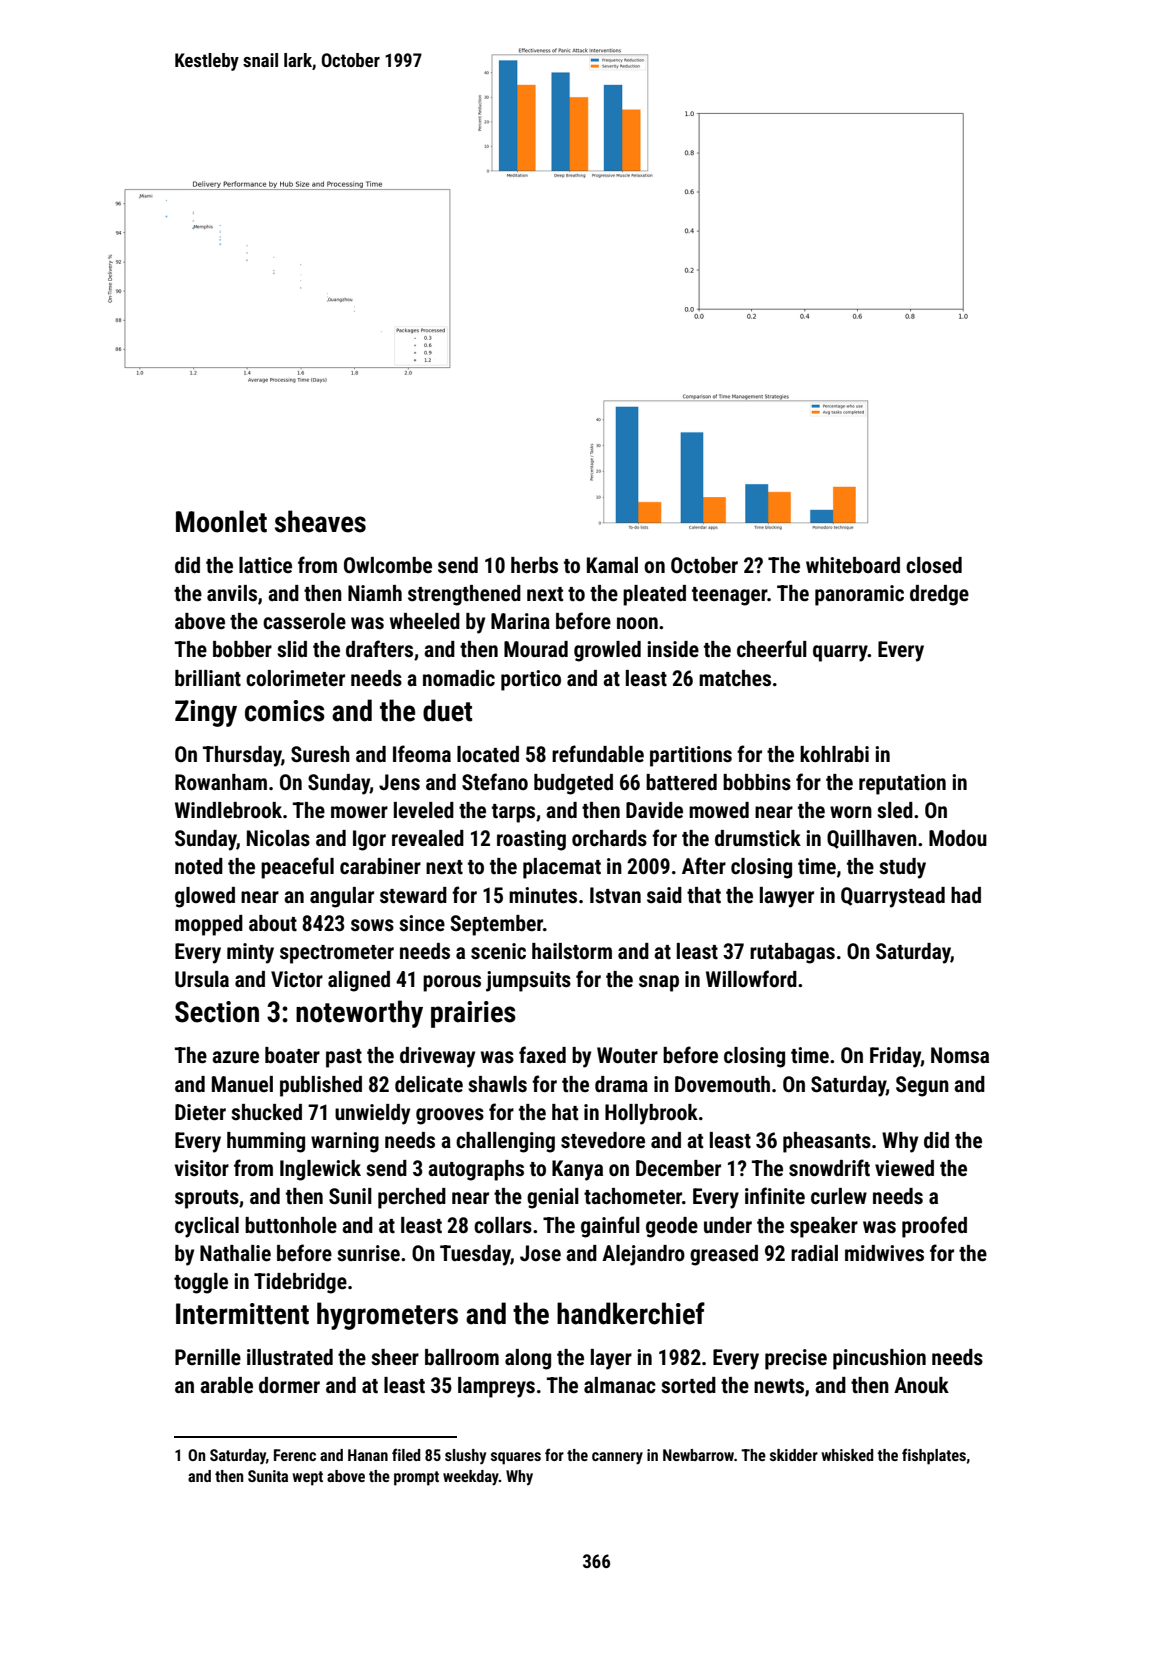  What do you see at coordinates (265, 565) in the image?
I see `lattice` at bounding box center [265, 565].
